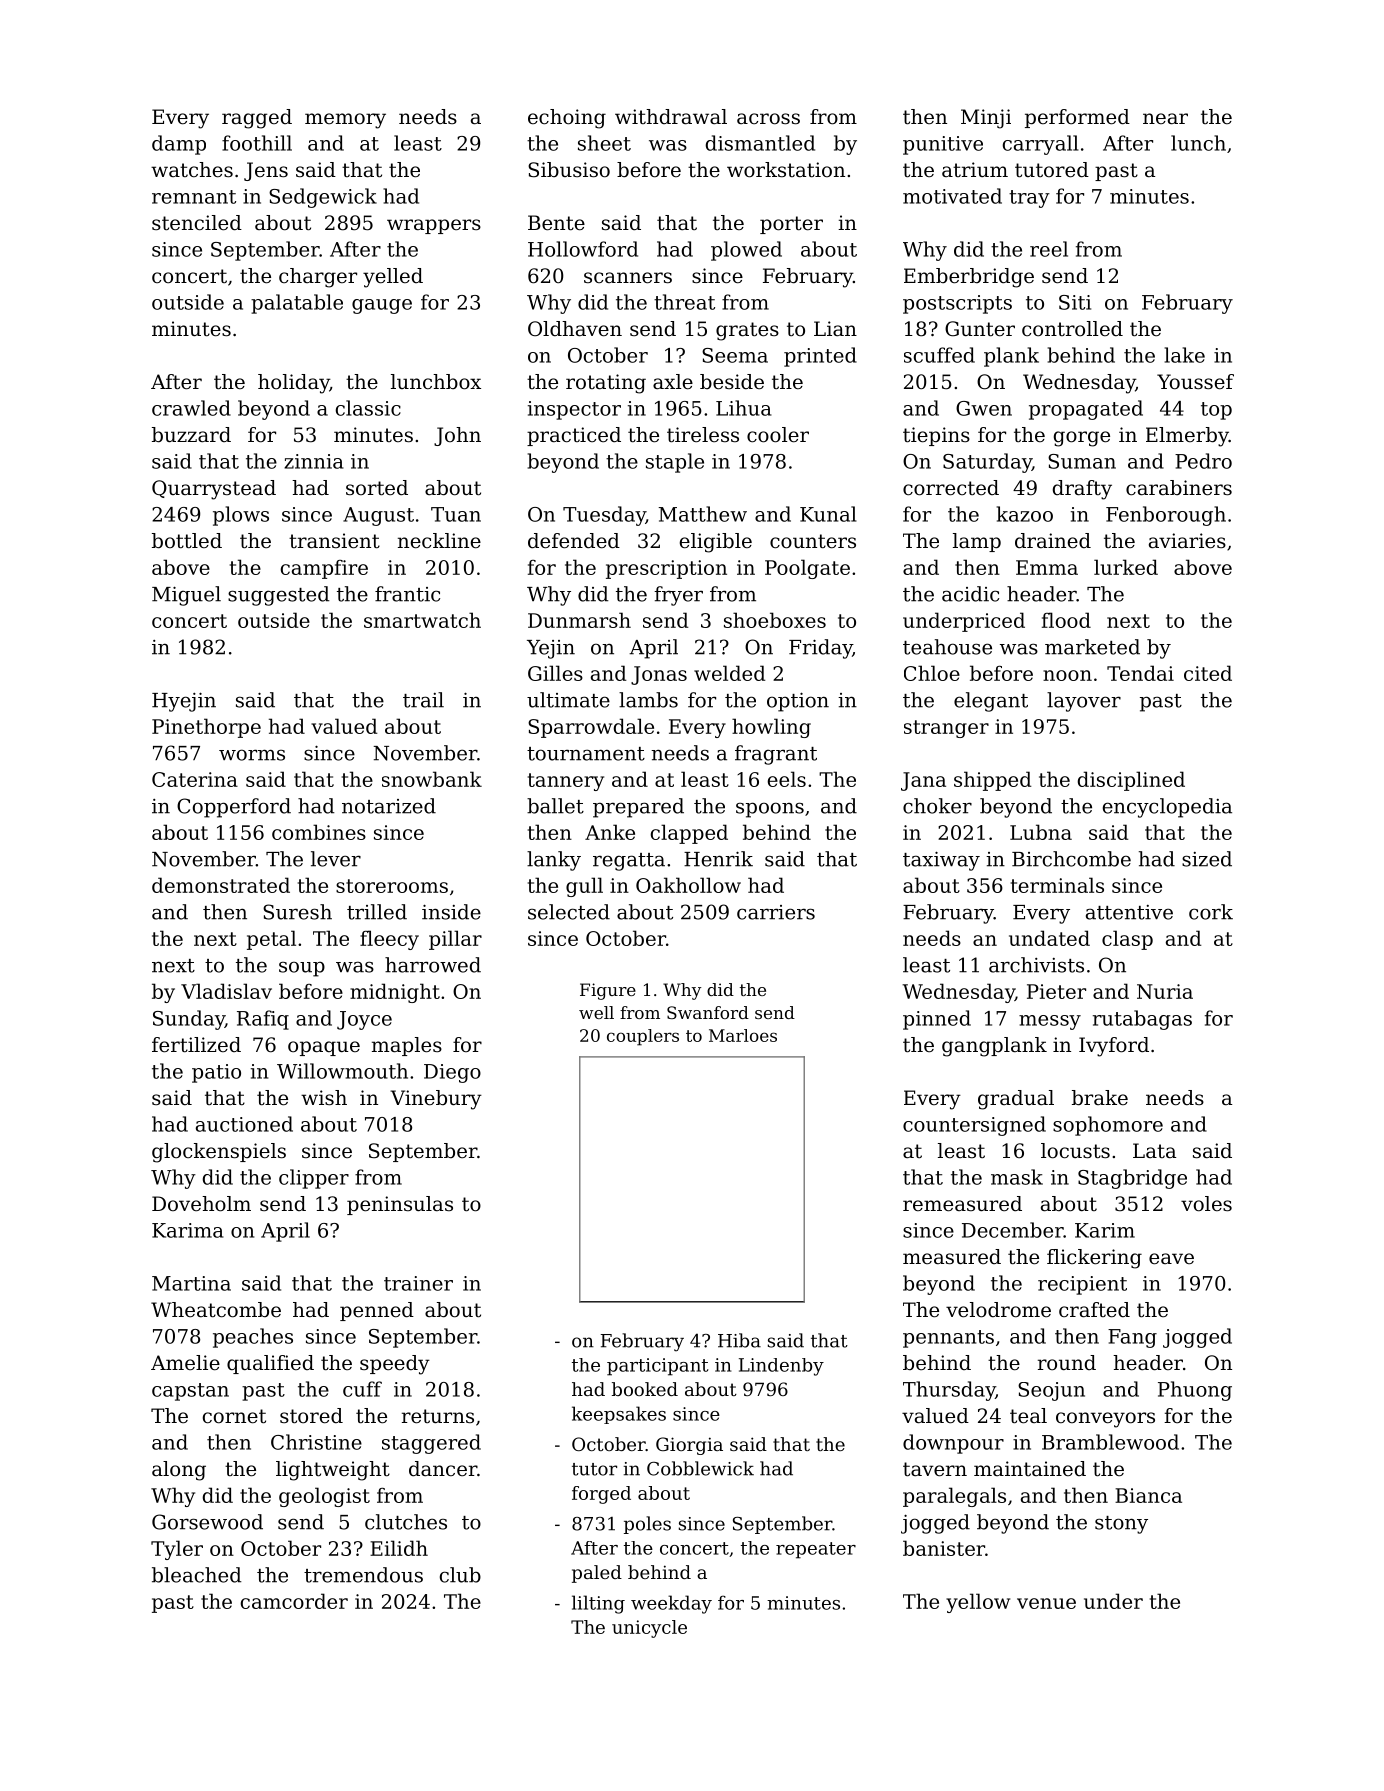 The image size is (1384, 1791). Describe the element at coordinates (1185, 355) in the screenshot. I see `lake` at that location.
